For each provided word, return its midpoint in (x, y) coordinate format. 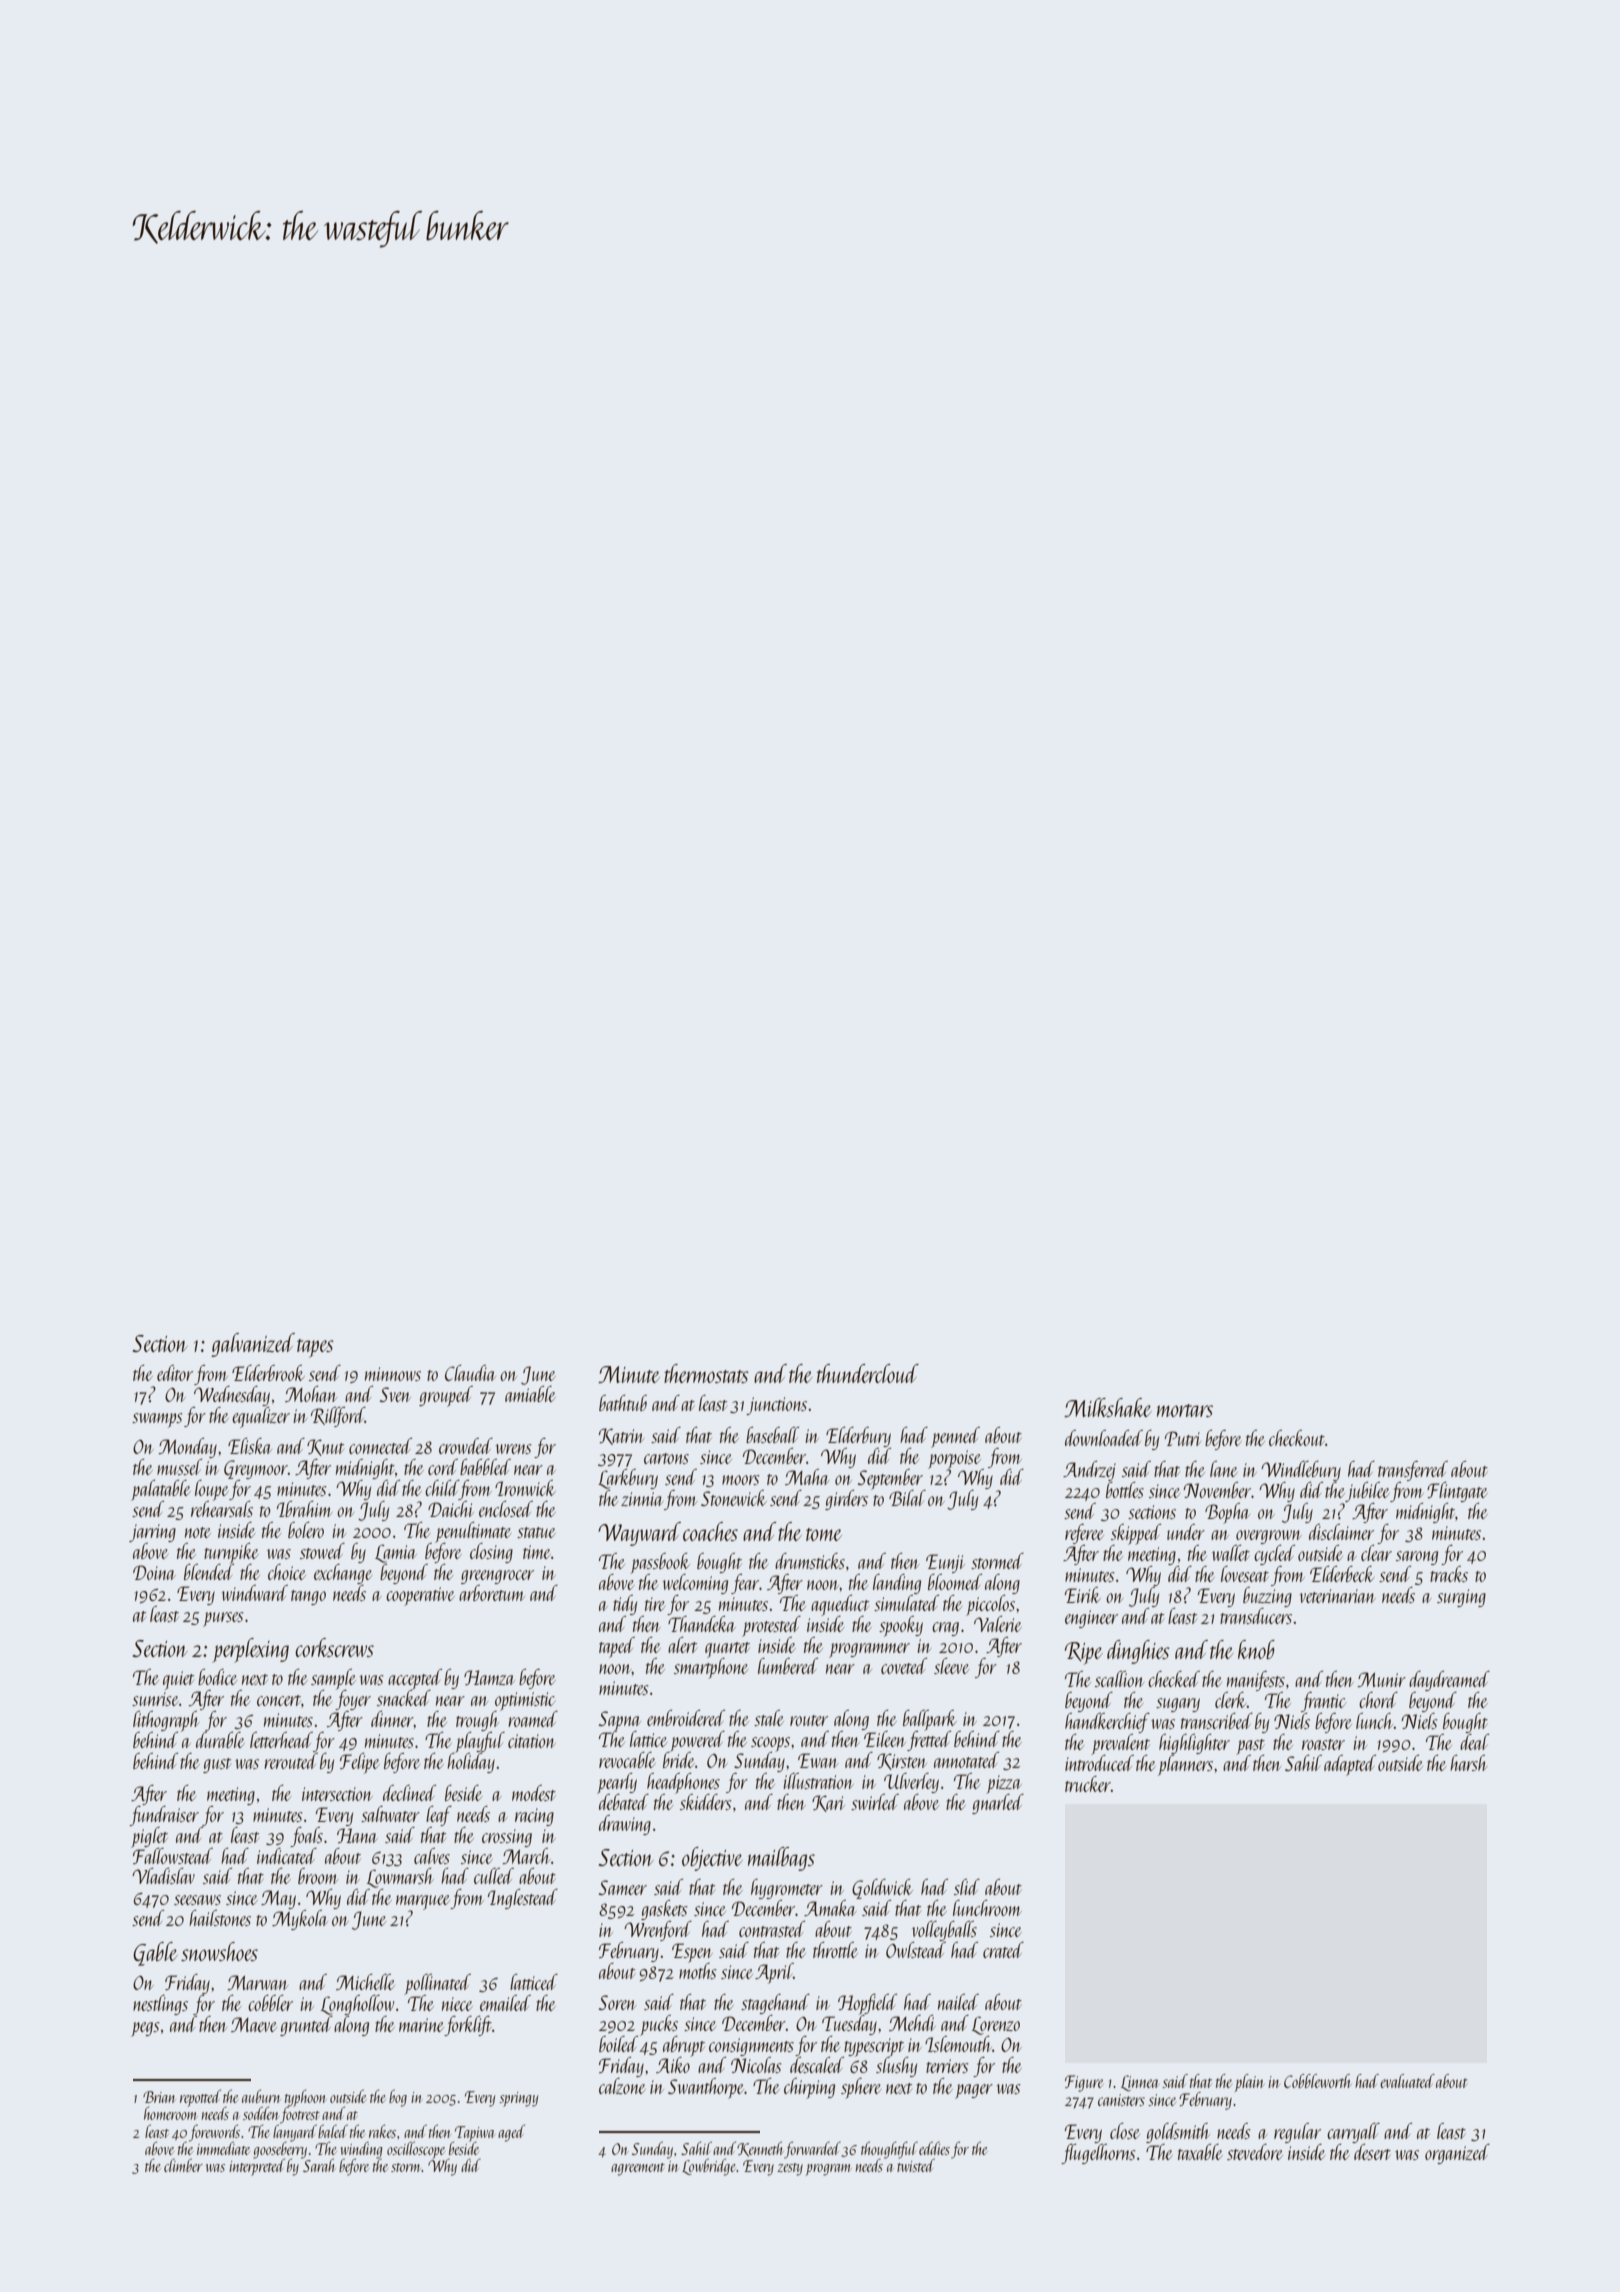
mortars (1185, 1410)
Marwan (258, 1982)
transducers (1256, 1616)
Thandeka (702, 1624)
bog (398, 2098)
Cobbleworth (1317, 2081)
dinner (392, 1719)
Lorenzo (996, 2025)
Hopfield (867, 2004)
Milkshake (1108, 1407)
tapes (315, 1348)
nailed (958, 2002)
